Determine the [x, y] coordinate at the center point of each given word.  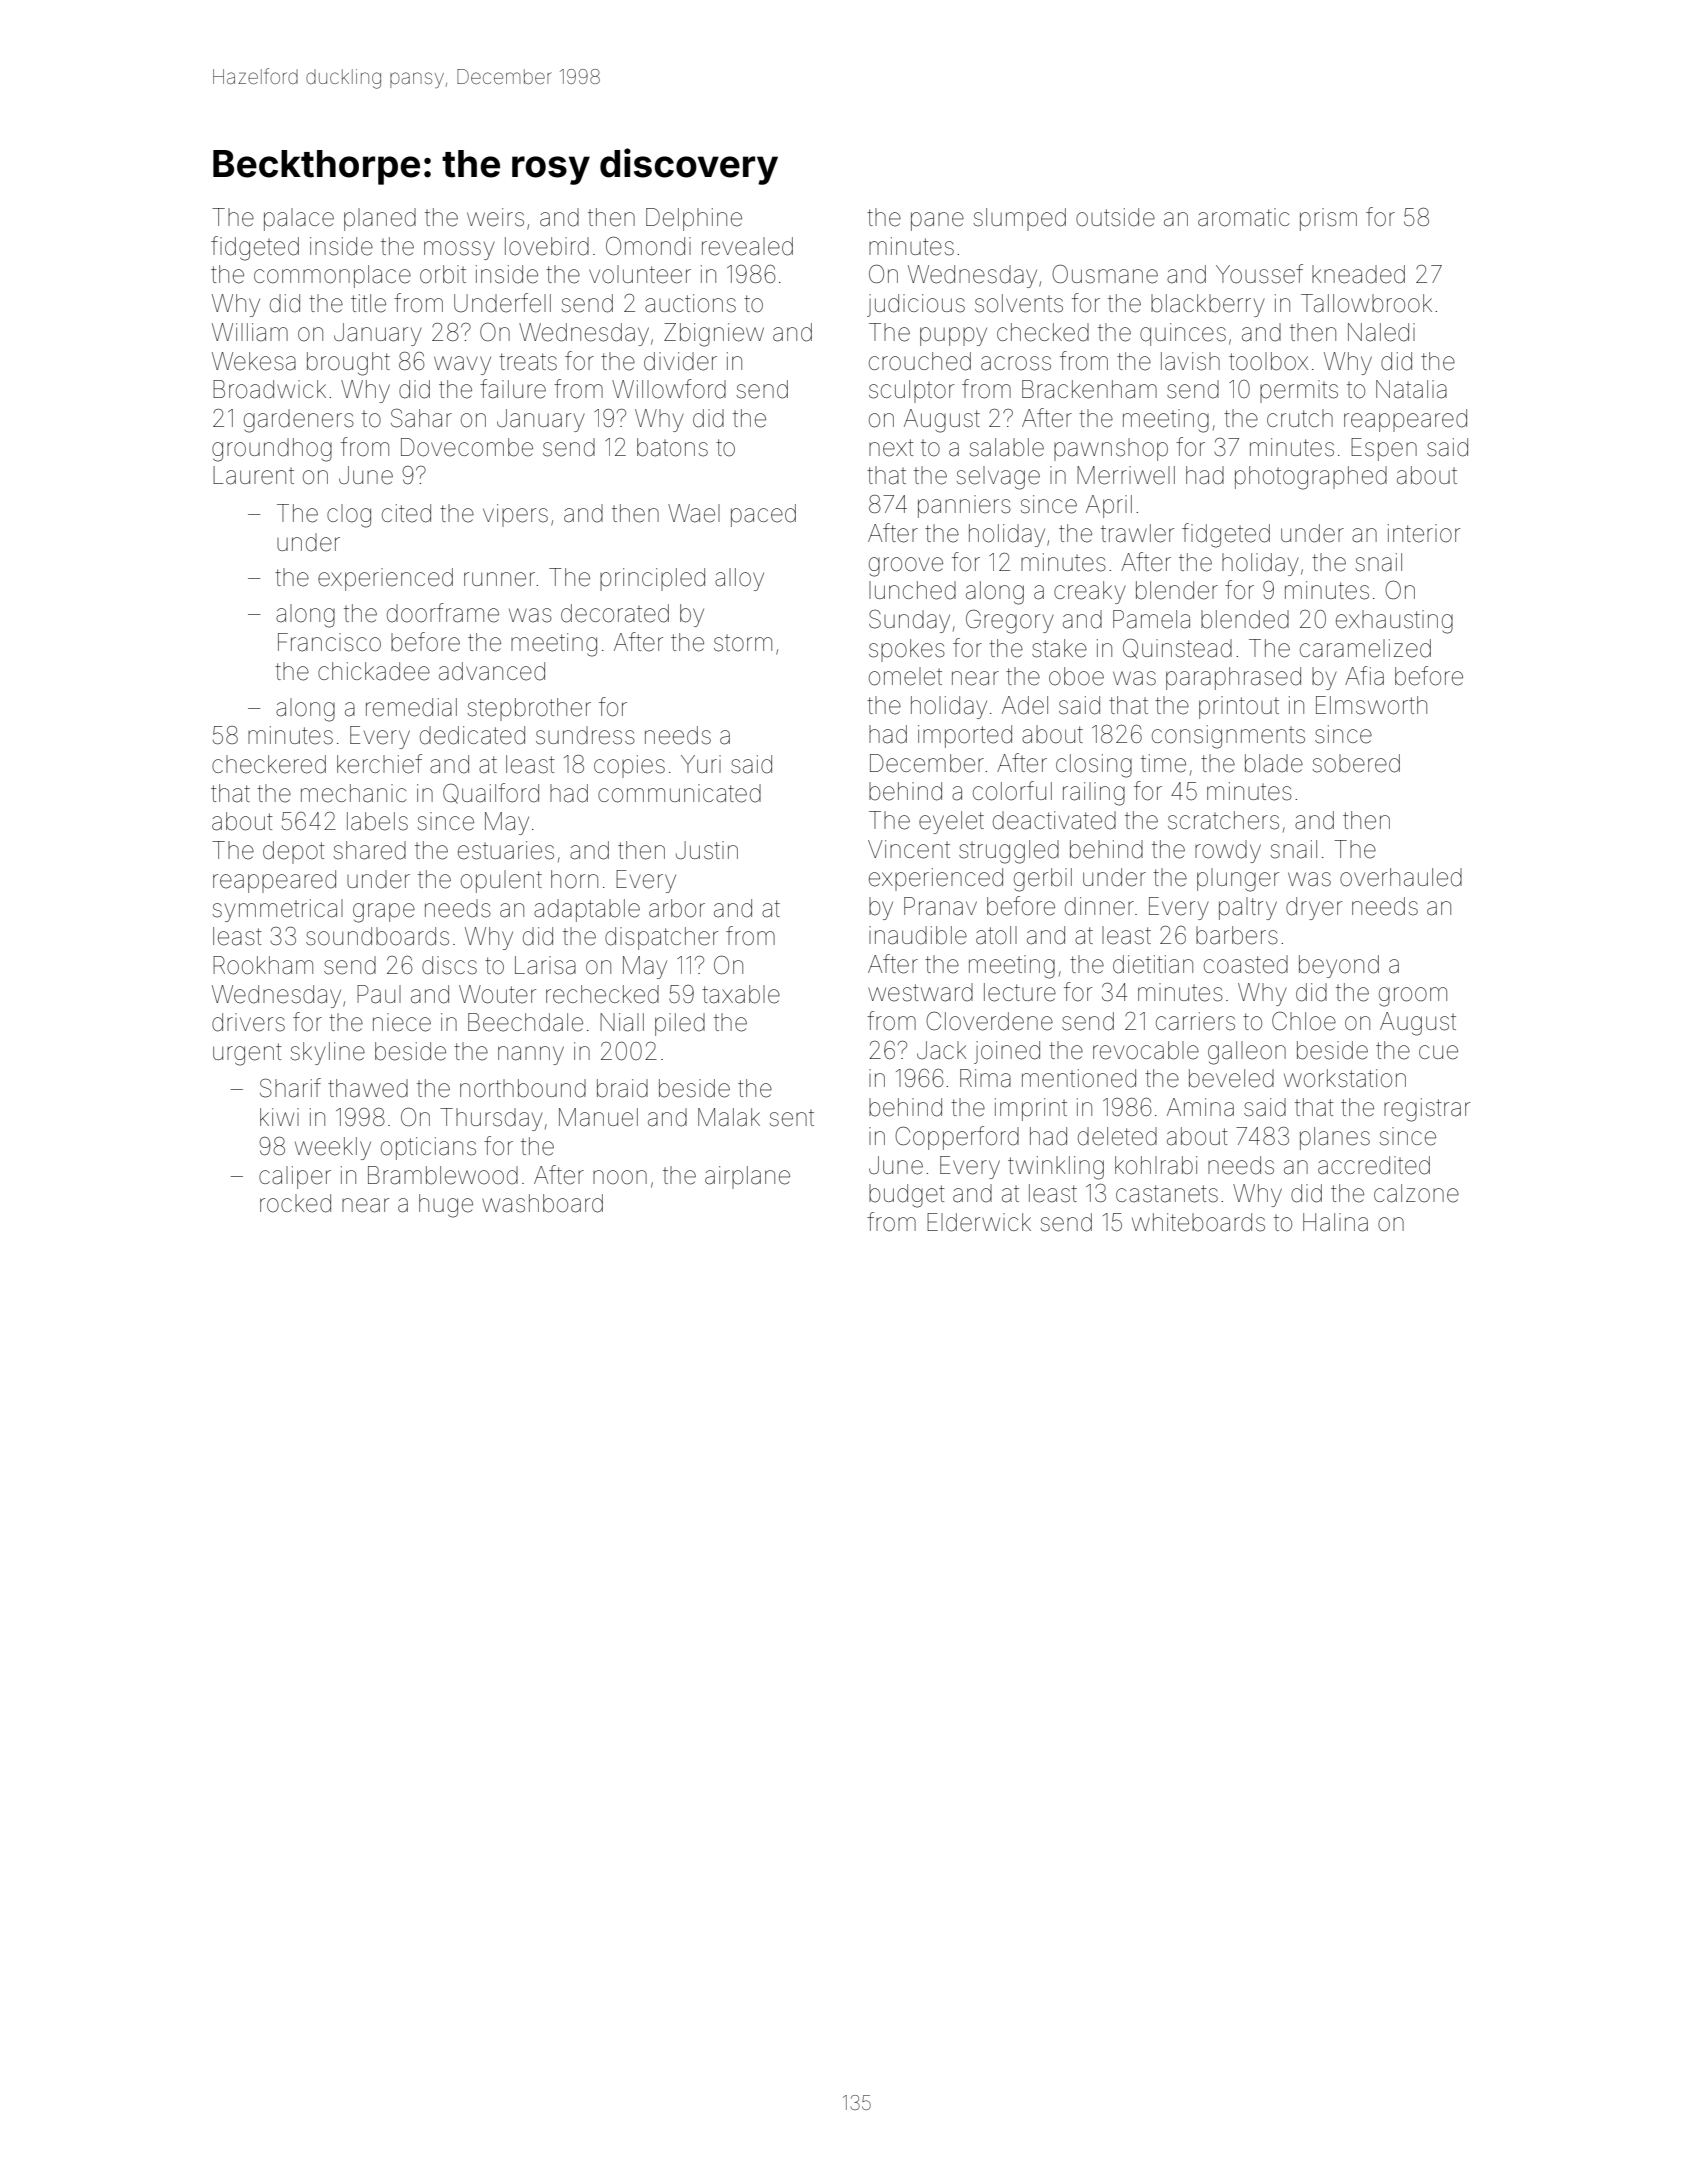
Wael [694, 513]
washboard [542, 1203]
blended [1245, 619]
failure [513, 389]
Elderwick [979, 1222]
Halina [1335, 1222]
